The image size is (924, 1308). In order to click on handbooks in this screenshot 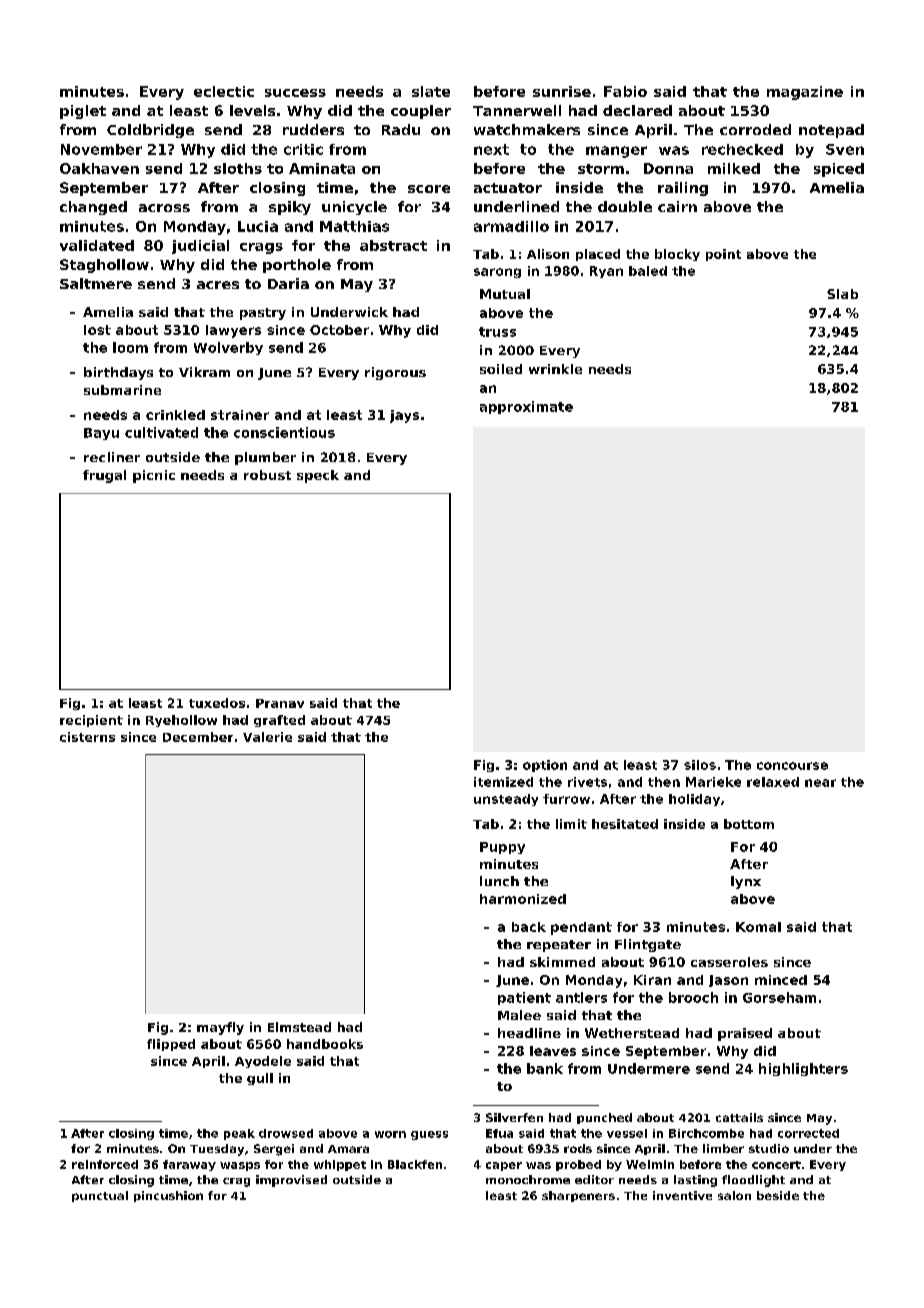, I will do `click(325, 1044)`.
